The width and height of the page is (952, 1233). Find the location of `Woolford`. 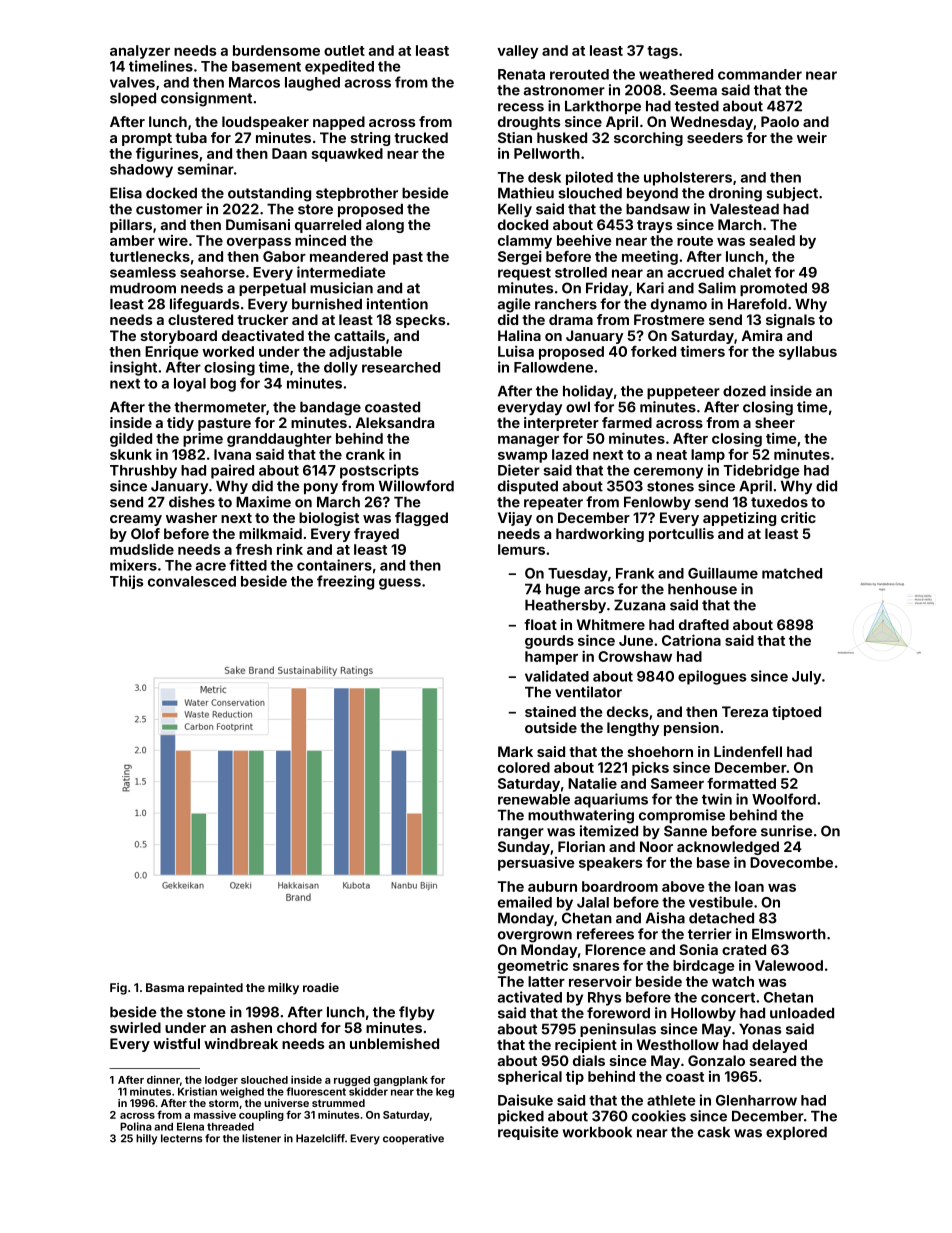

Woolford is located at coordinates (784, 799).
